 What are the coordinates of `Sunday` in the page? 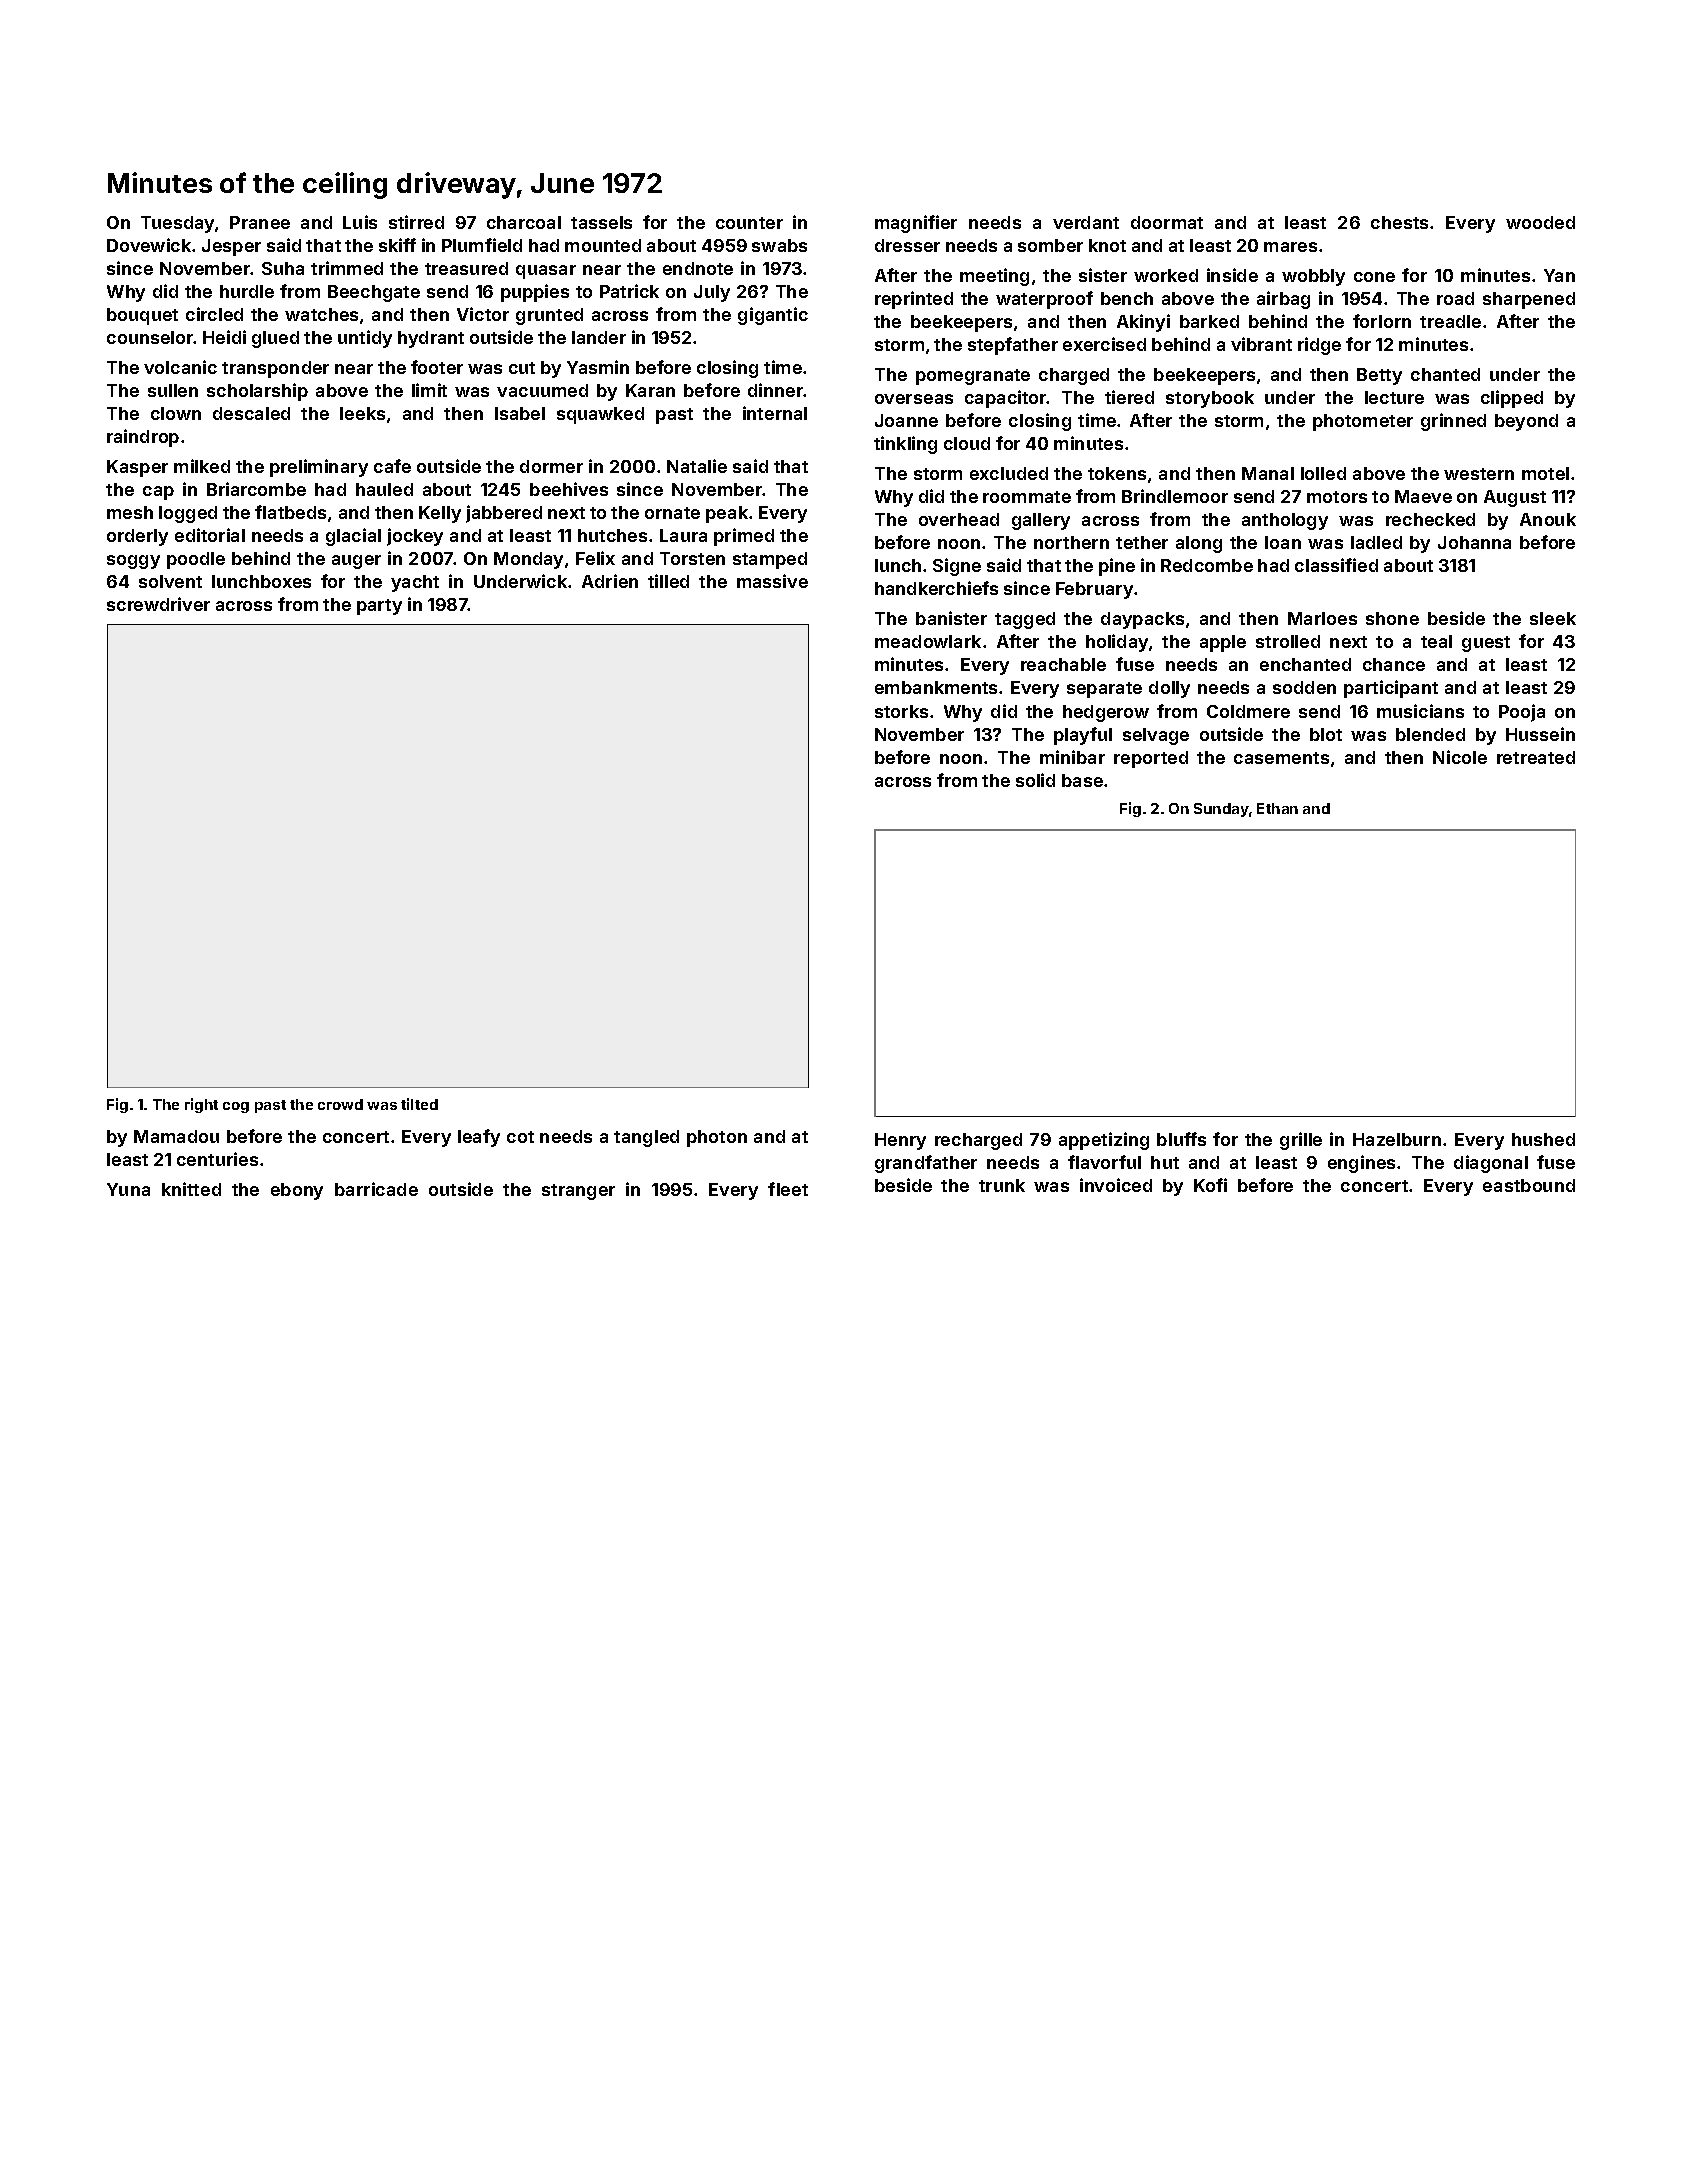 It's located at (1221, 810).
